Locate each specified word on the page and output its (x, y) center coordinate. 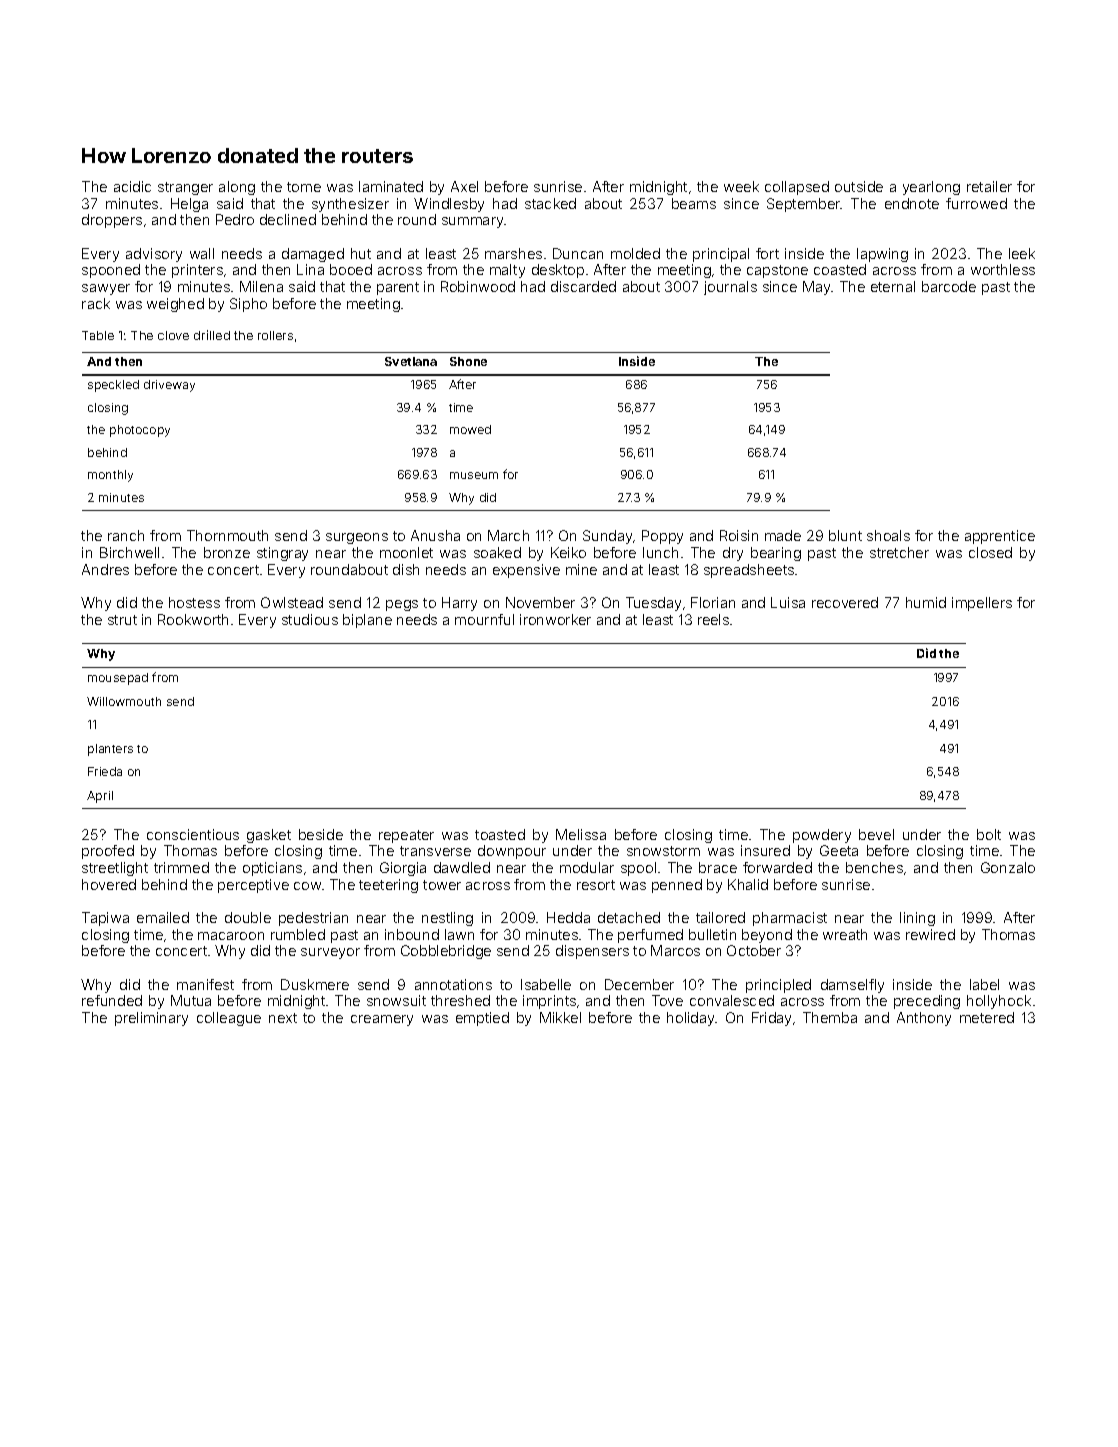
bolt (989, 834)
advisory (154, 255)
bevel (876, 834)
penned (677, 886)
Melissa (581, 834)
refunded (112, 1000)
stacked (550, 203)
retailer (989, 186)
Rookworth (193, 619)
